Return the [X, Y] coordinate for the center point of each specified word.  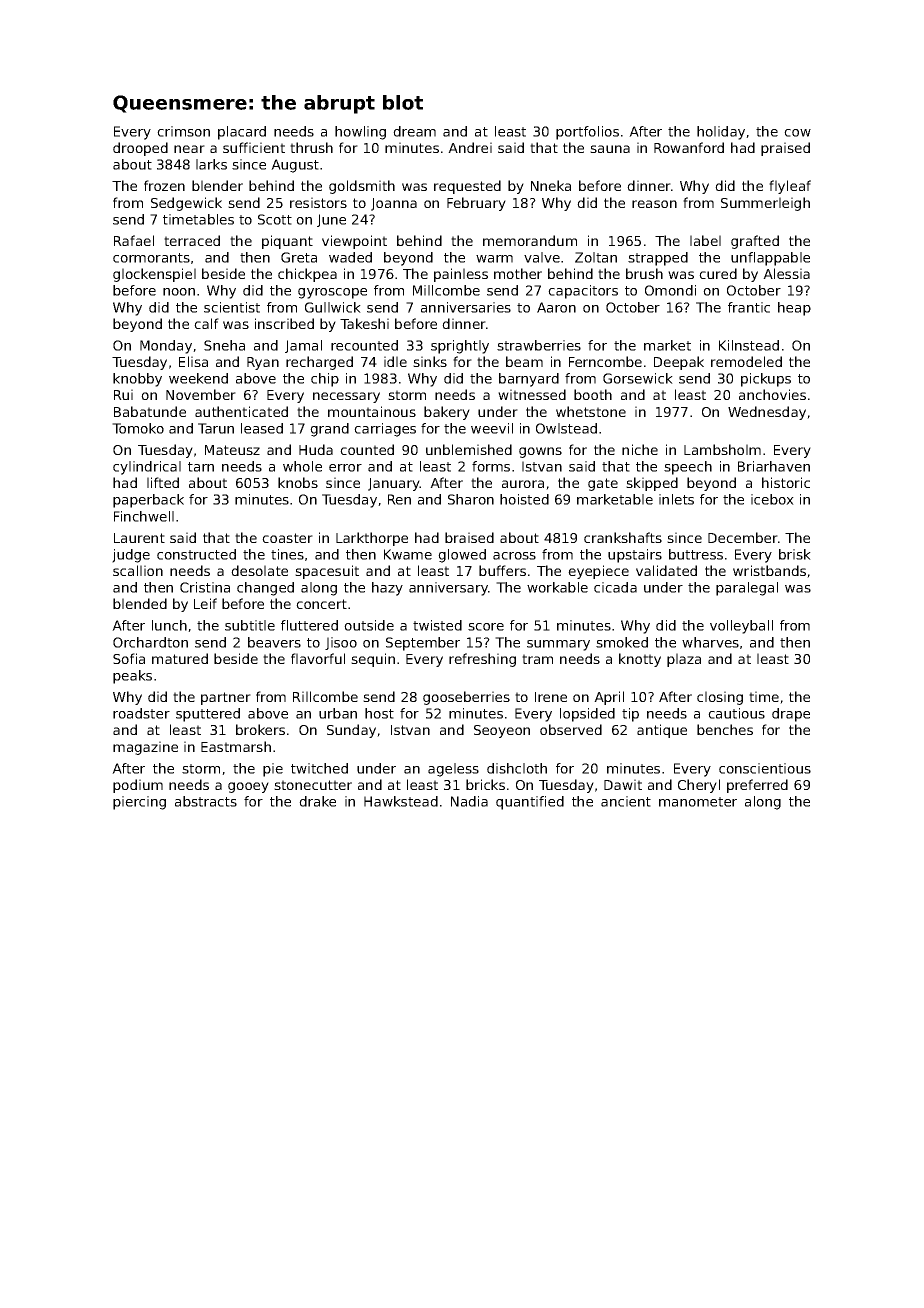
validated [666, 570]
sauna [610, 149]
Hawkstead [401, 801]
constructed [196, 554]
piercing [139, 803]
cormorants [151, 258]
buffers [502, 570]
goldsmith [362, 187]
